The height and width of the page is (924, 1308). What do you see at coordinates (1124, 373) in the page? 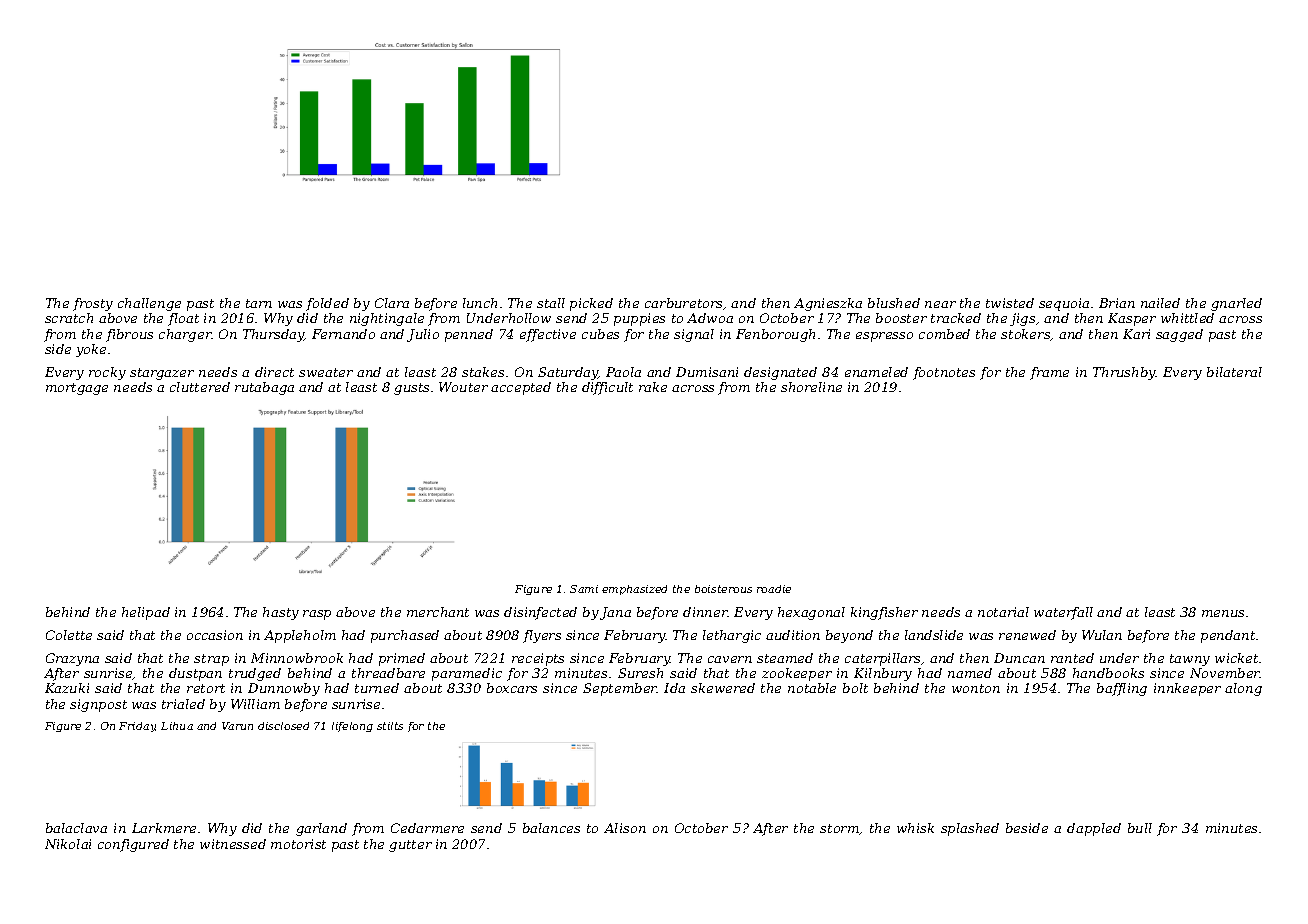
I see `Thrushby` at bounding box center [1124, 373].
